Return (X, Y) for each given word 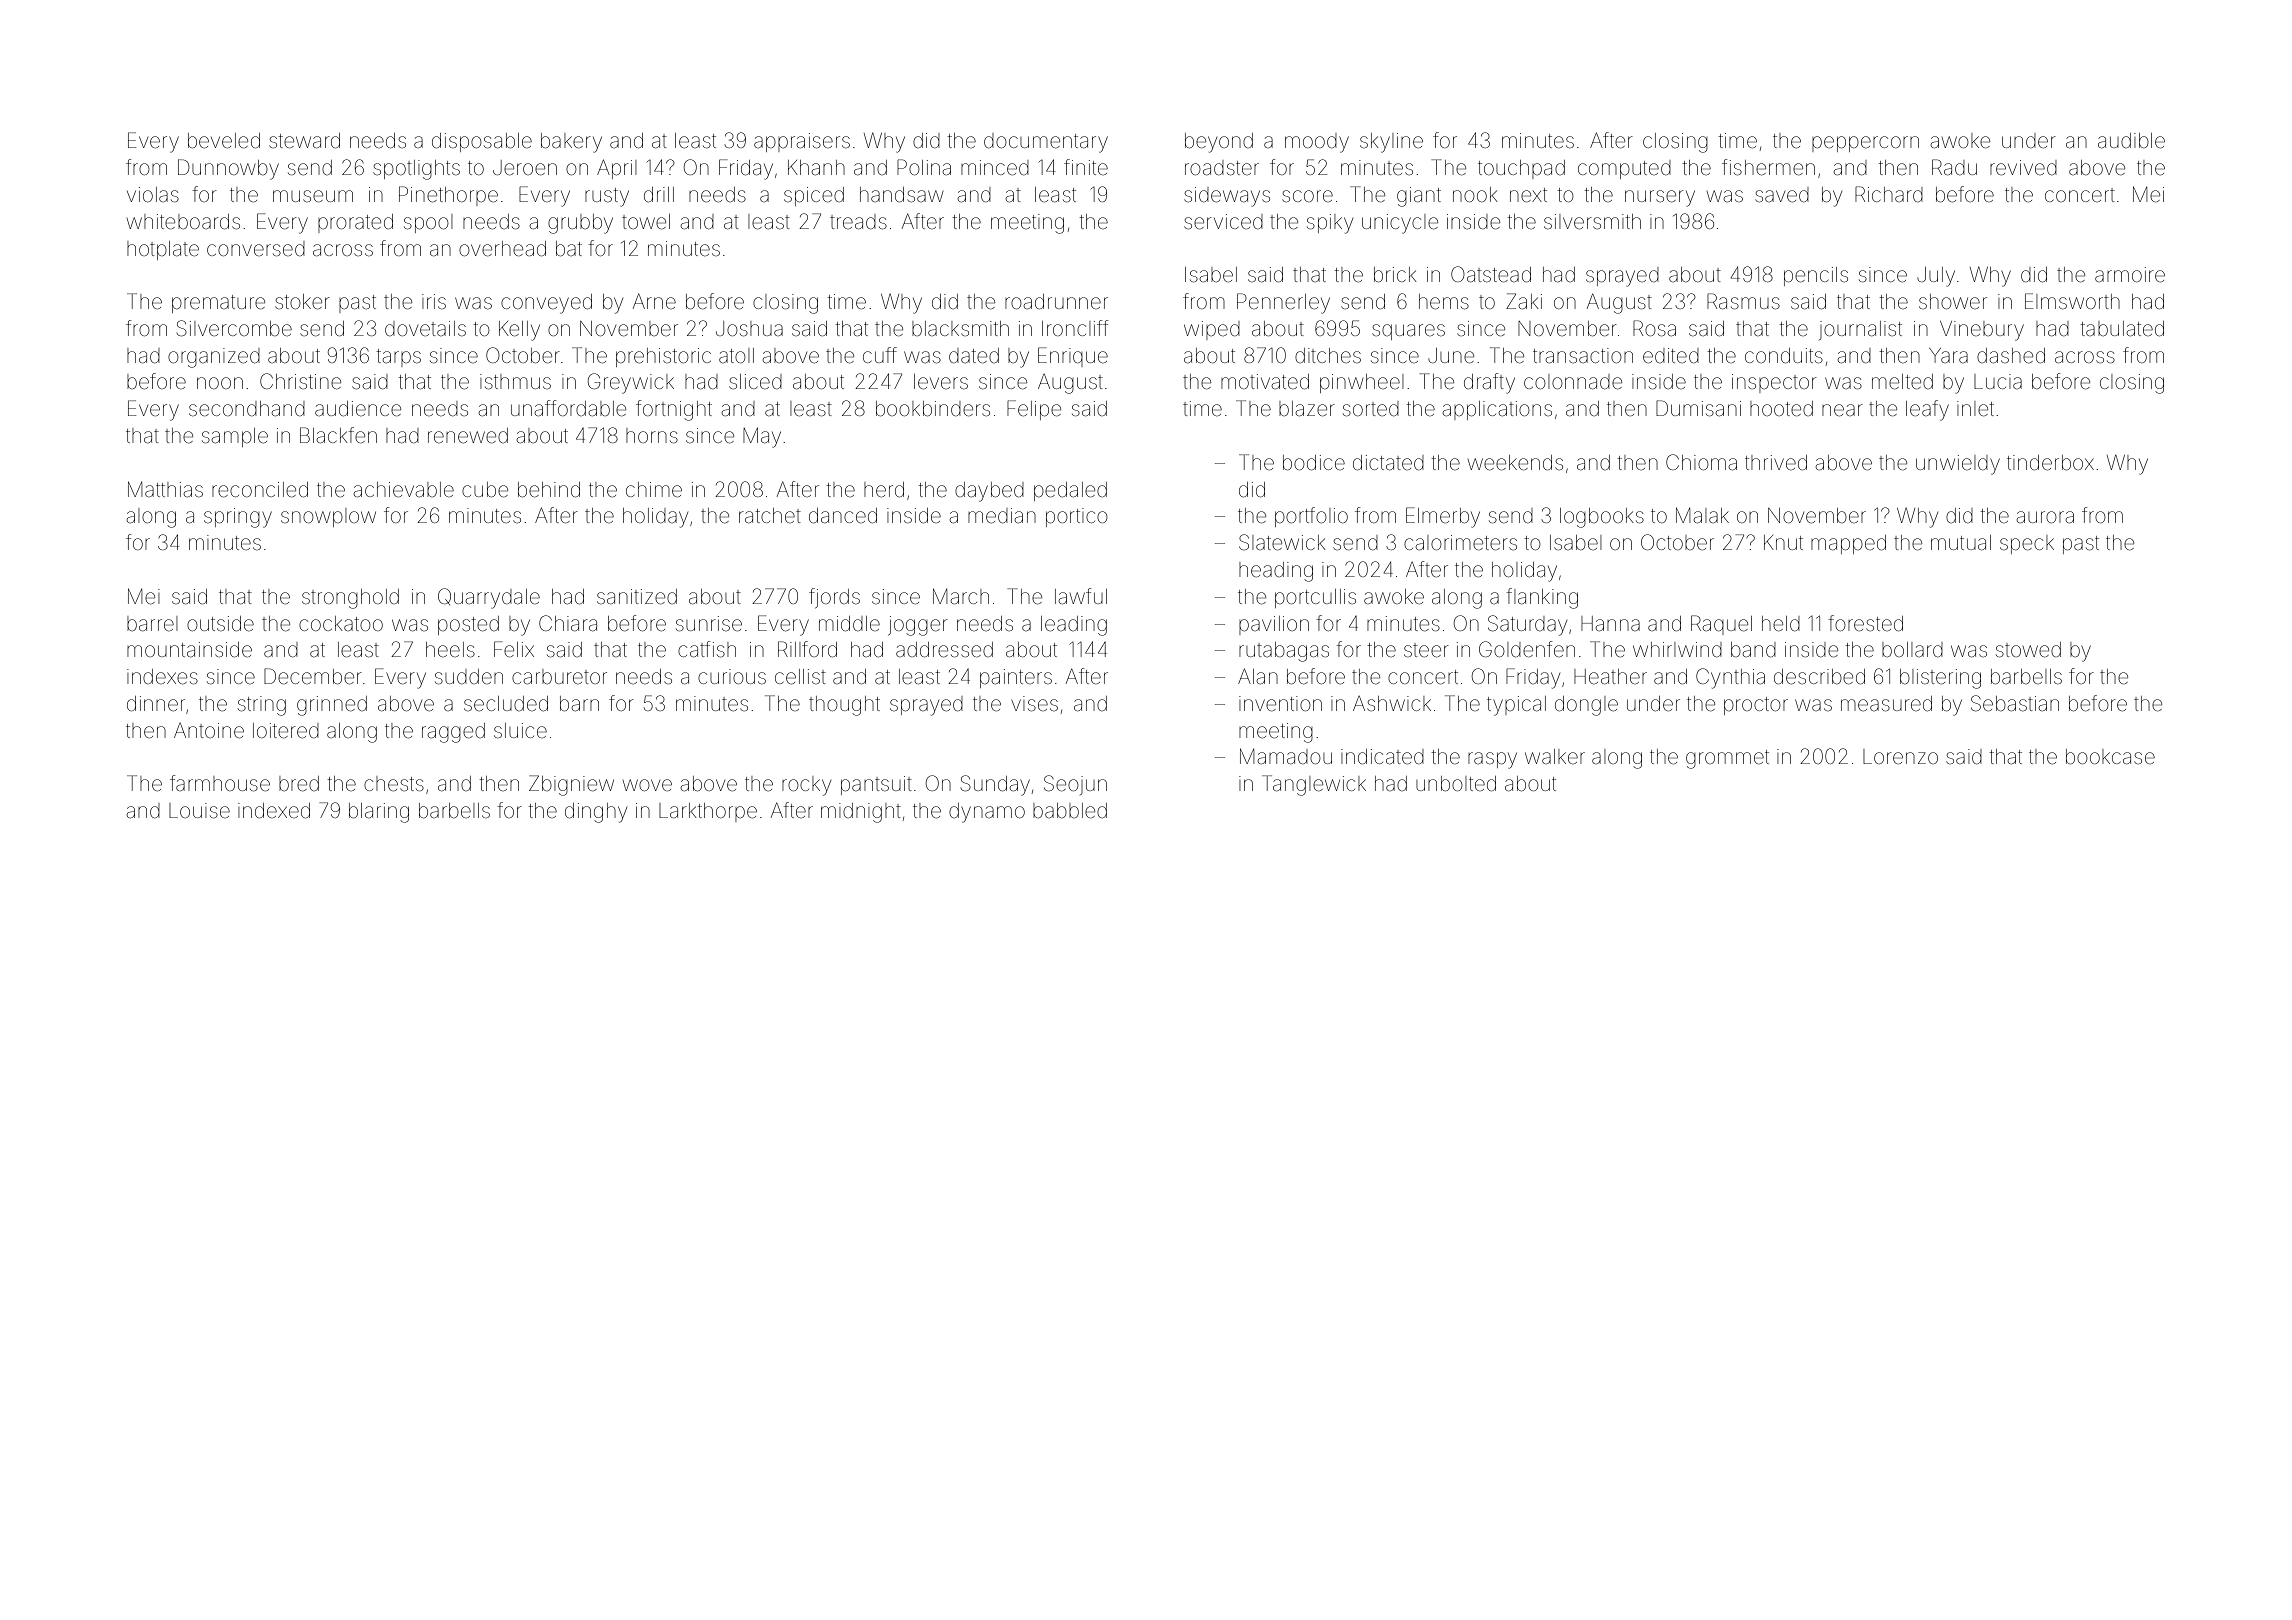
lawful (1081, 596)
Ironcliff (1075, 328)
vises (1034, 704)
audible (2131, 141)
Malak (1702, 515)
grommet (1727, 759)
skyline (1391, 143)
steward (304, 141)
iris (434, 301)
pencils (1816, 276)
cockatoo (341, 623)
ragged (453, 733)
